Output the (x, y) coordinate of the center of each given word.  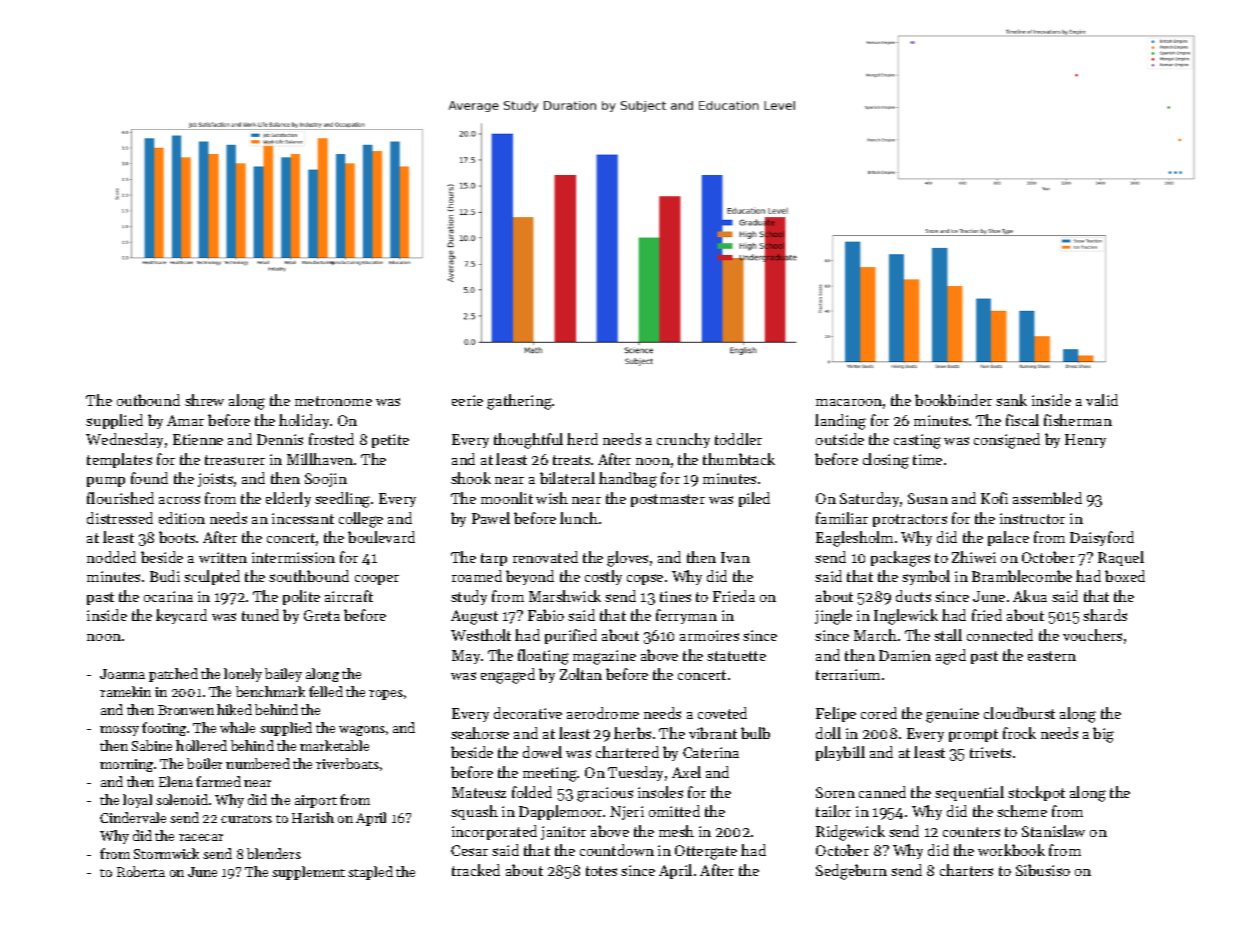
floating (543, 657)
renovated (545, 557)
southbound (309, 576)
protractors (910, 520)
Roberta (141, 871)
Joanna (122, 674)
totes (601, 871)
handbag (628, 480)
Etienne (198, 439)
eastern (1052, 656)
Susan (928, 498)
